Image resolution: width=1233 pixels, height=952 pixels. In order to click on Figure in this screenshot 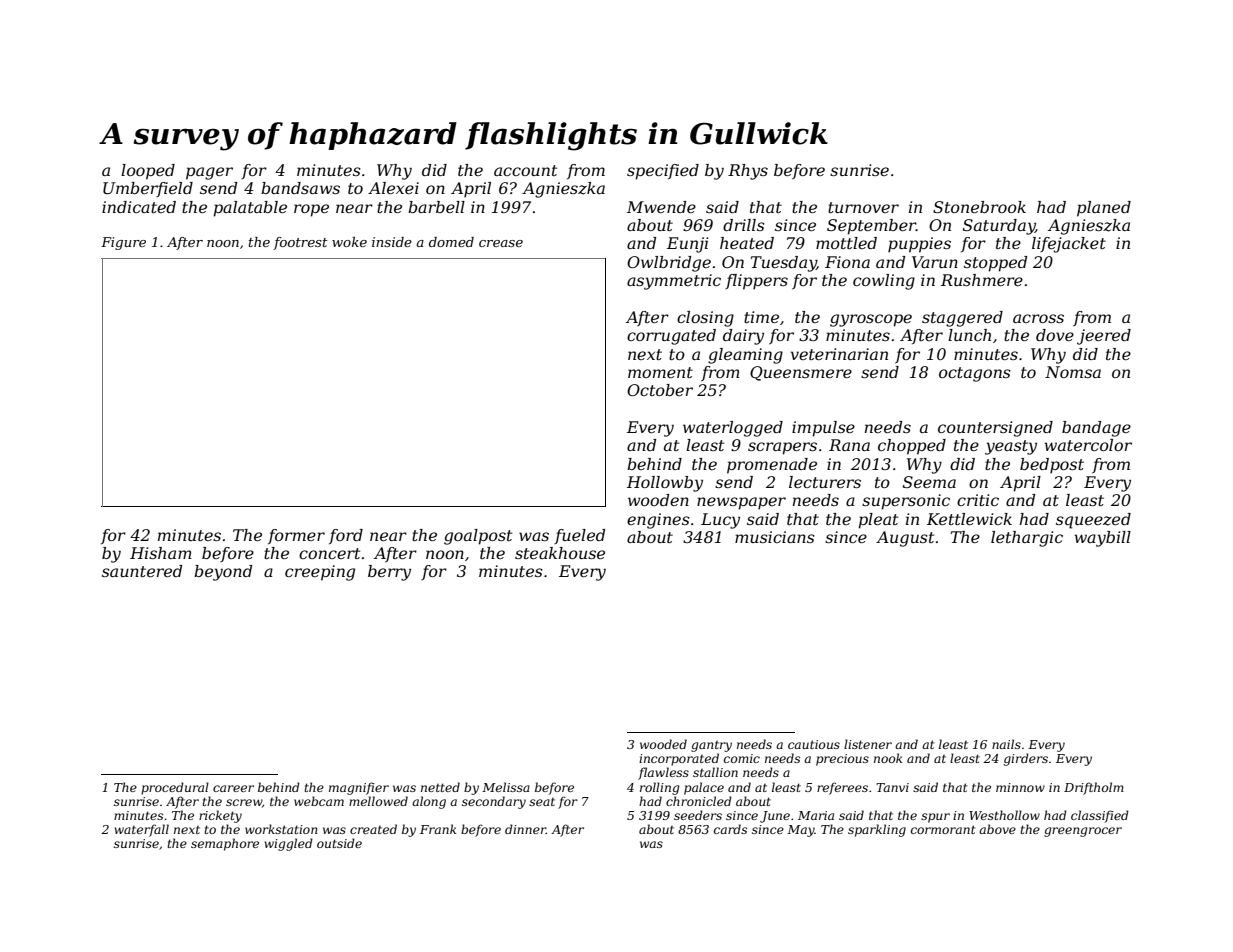, I will do `click(123, 243)`.
